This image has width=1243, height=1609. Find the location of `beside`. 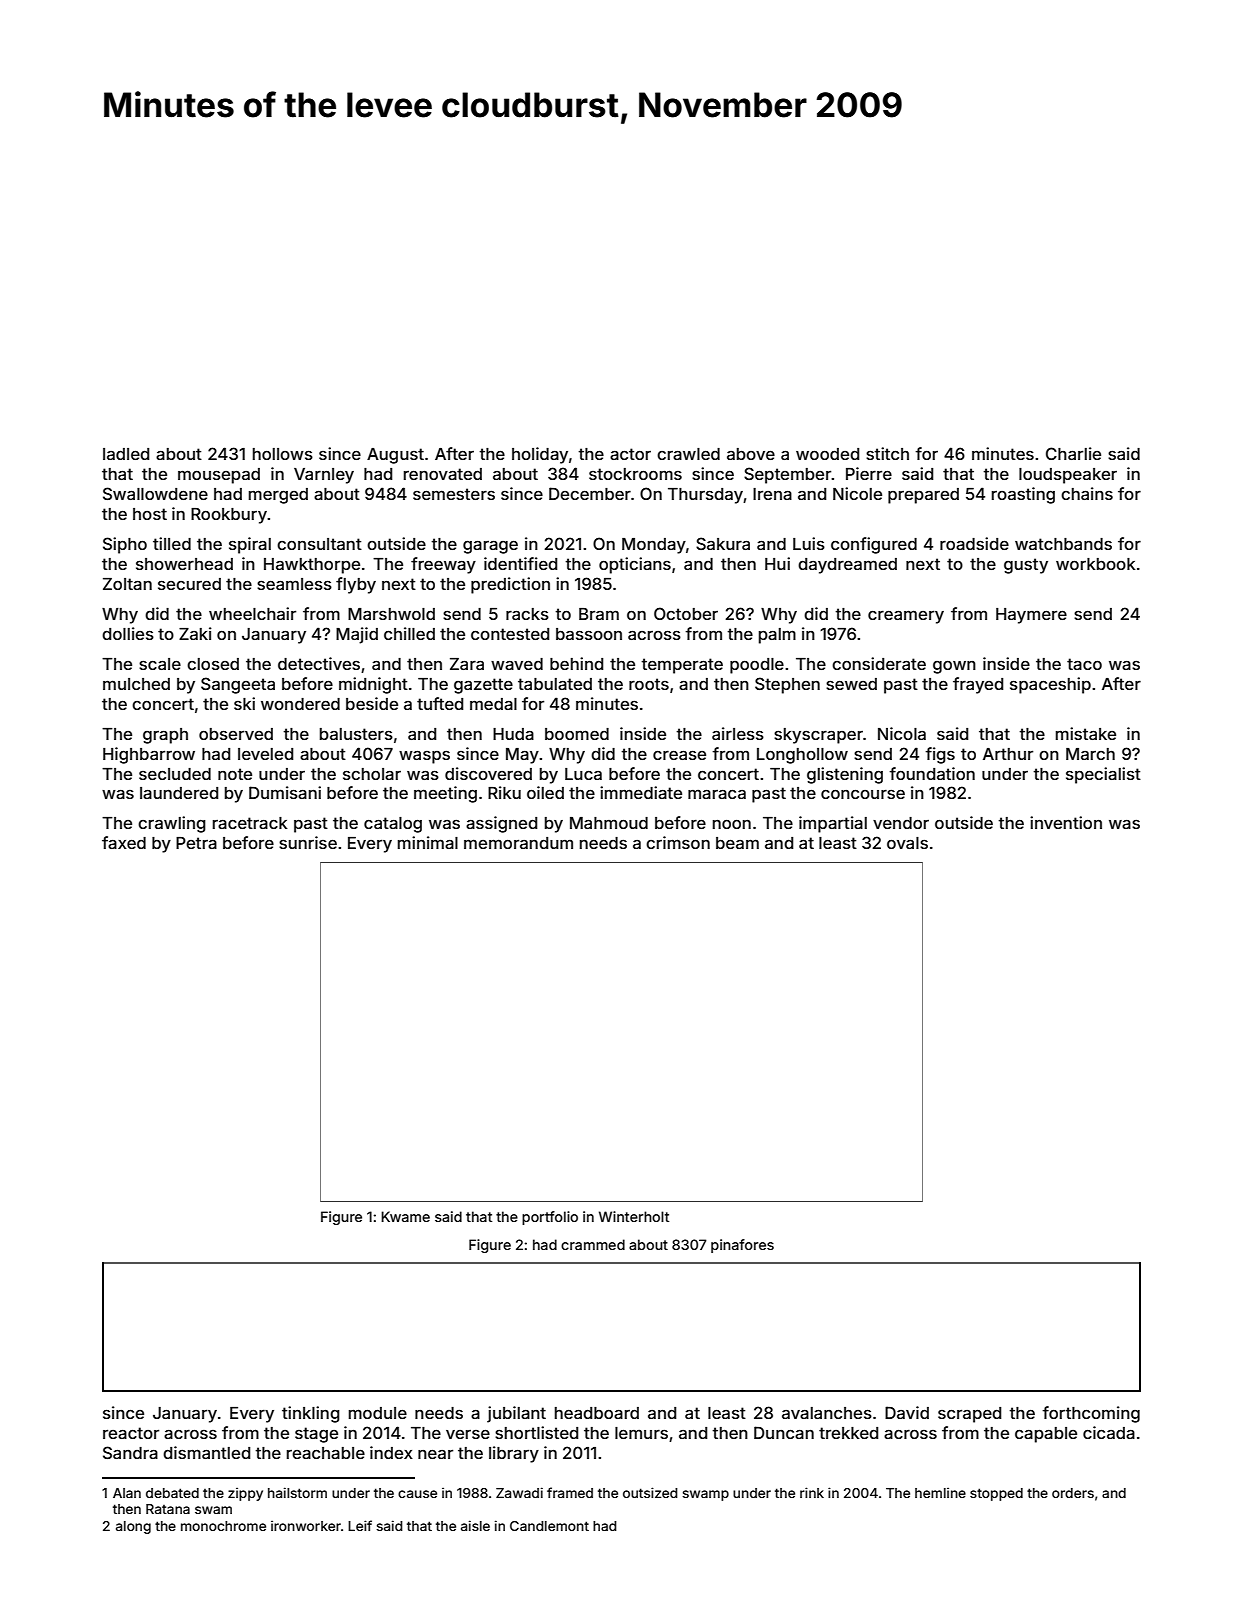

beside is located at coordinates (372, 703).
